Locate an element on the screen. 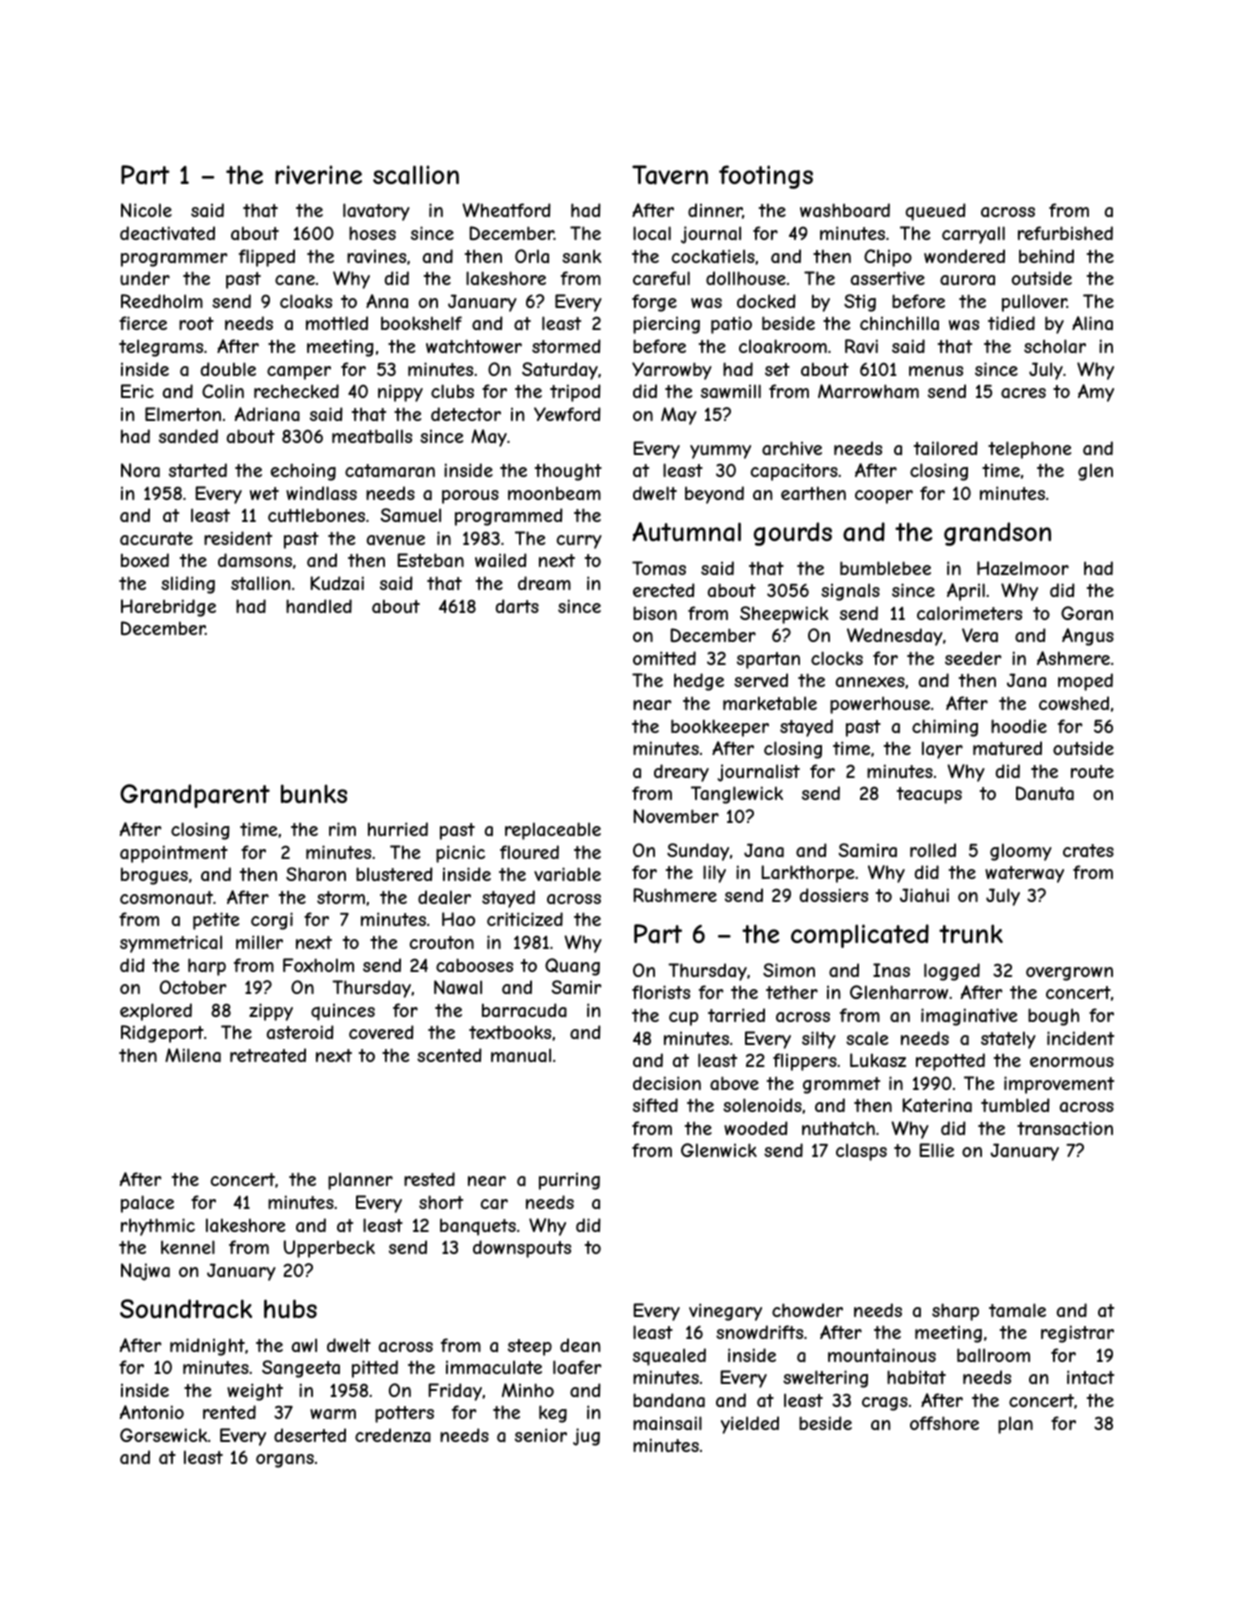 The image size is (1234, 1597). corgi is located at coordinates (272, 921).
